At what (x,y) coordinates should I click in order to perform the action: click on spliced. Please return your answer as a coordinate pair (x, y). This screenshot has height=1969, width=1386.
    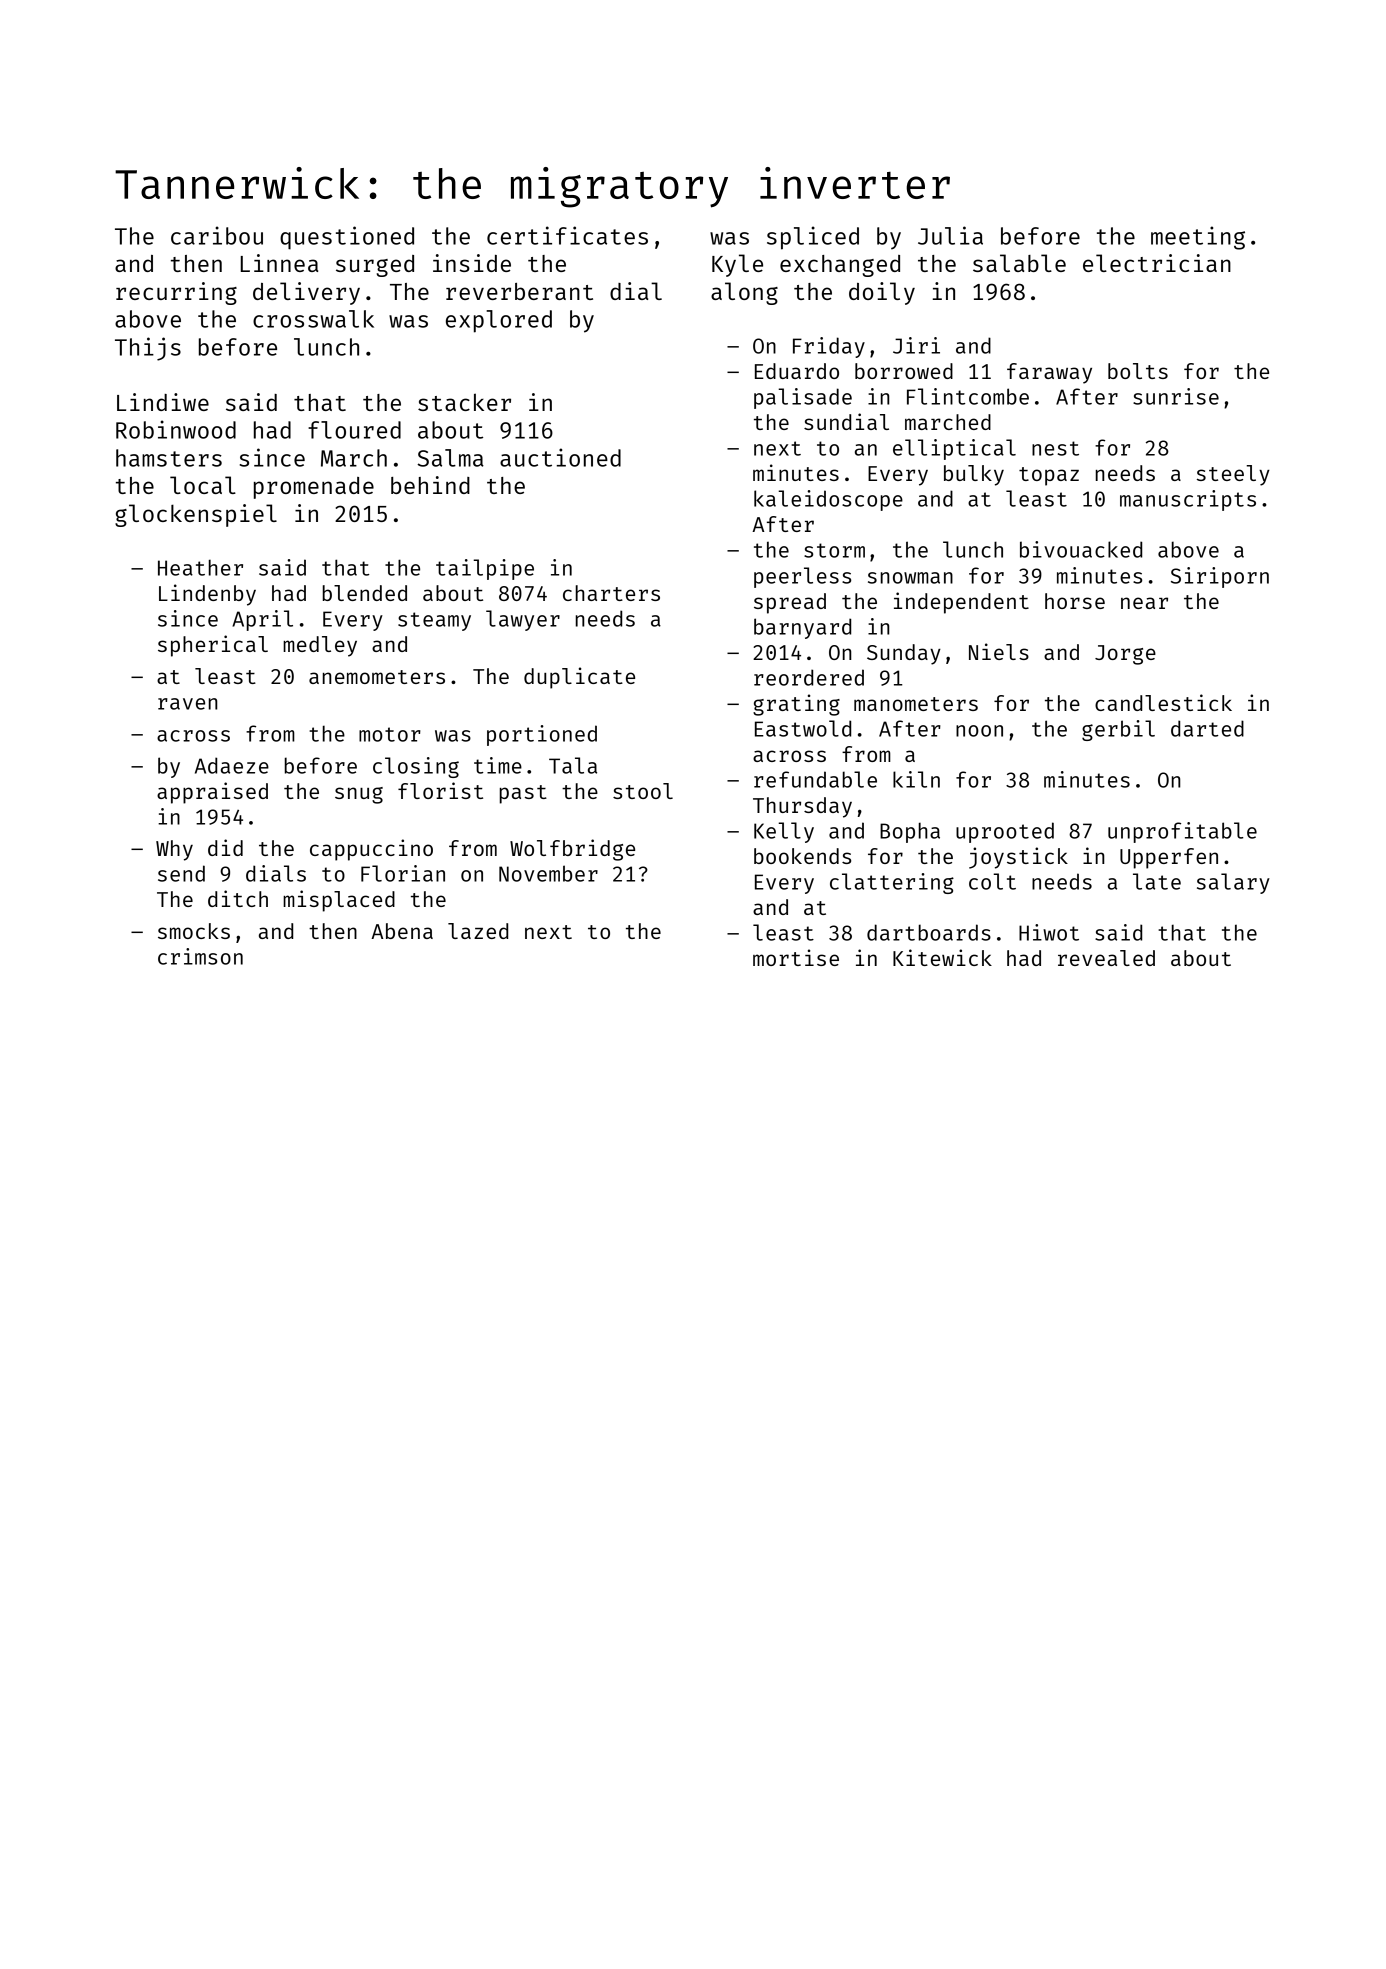
    Looking at the image, I should click on (813, 238).
